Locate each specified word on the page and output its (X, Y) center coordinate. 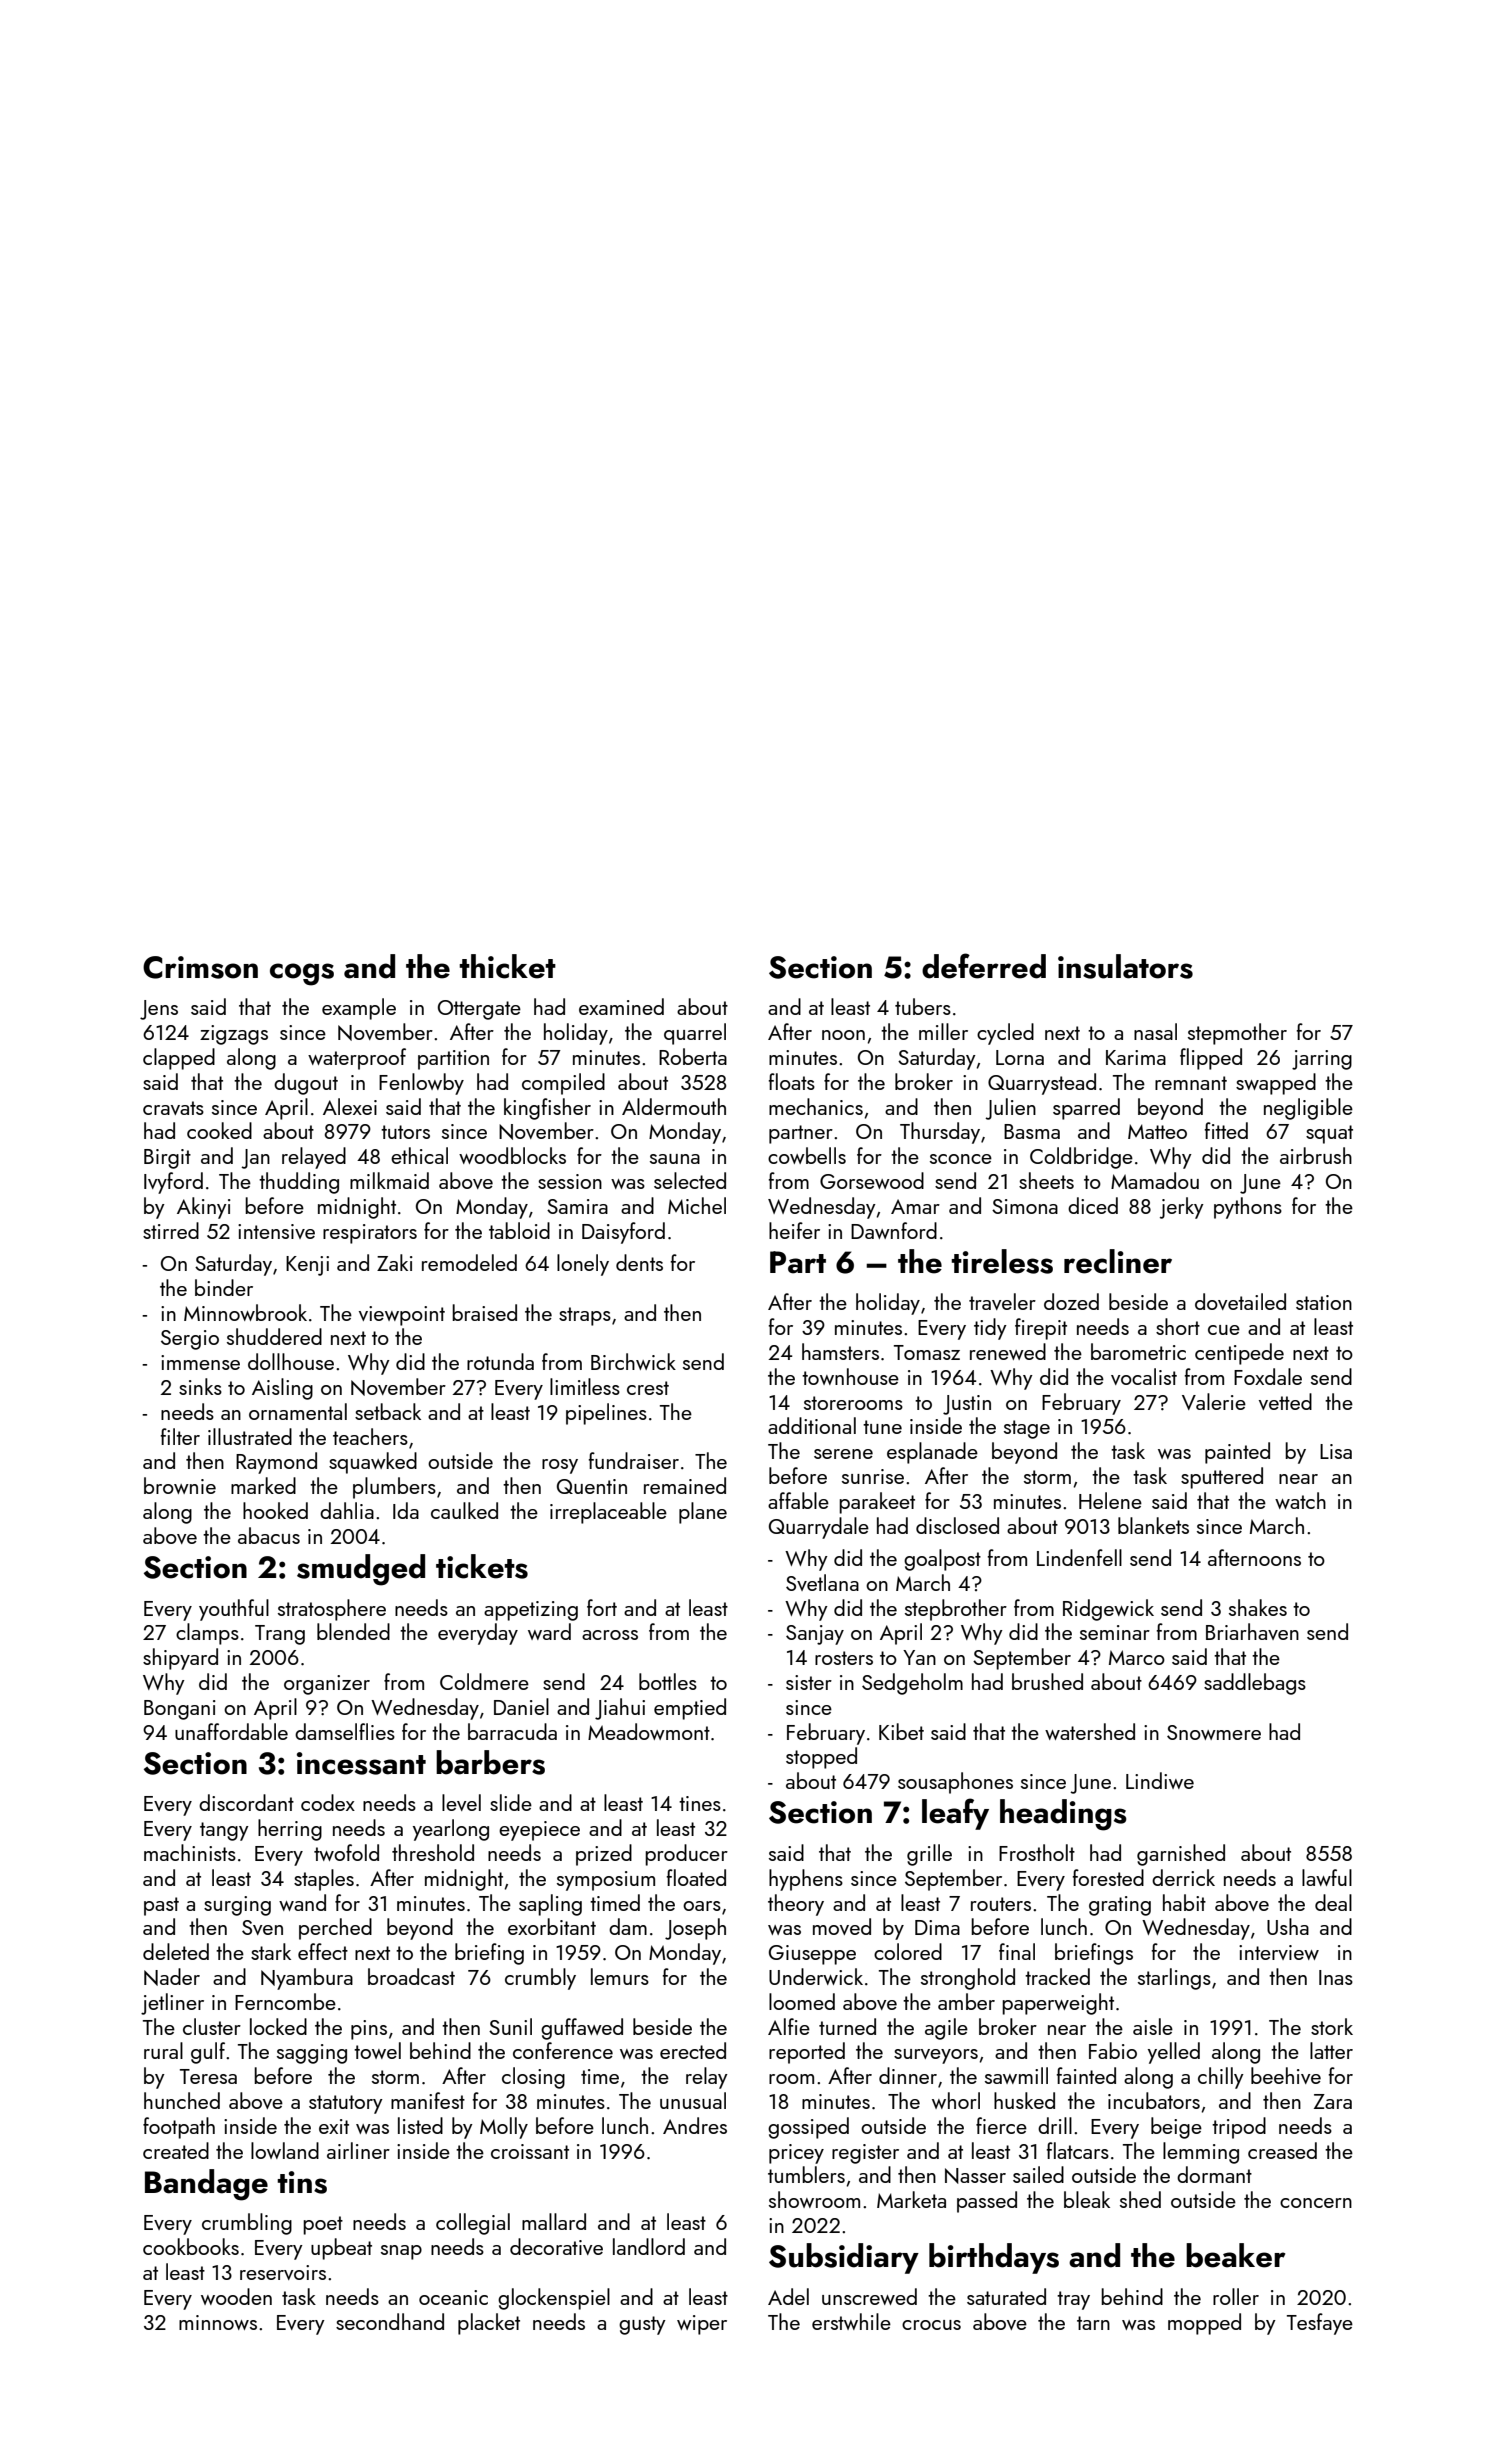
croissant (530, 2151)
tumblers (806, 2174)
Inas (1336, 1977)
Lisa (1336, 1451)
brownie (180, 1485)
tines (700, 1803)
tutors (405, 1132)
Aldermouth (674, 1106)
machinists (190, 1852)
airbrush (1316, 1155)
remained (685, 1485)
